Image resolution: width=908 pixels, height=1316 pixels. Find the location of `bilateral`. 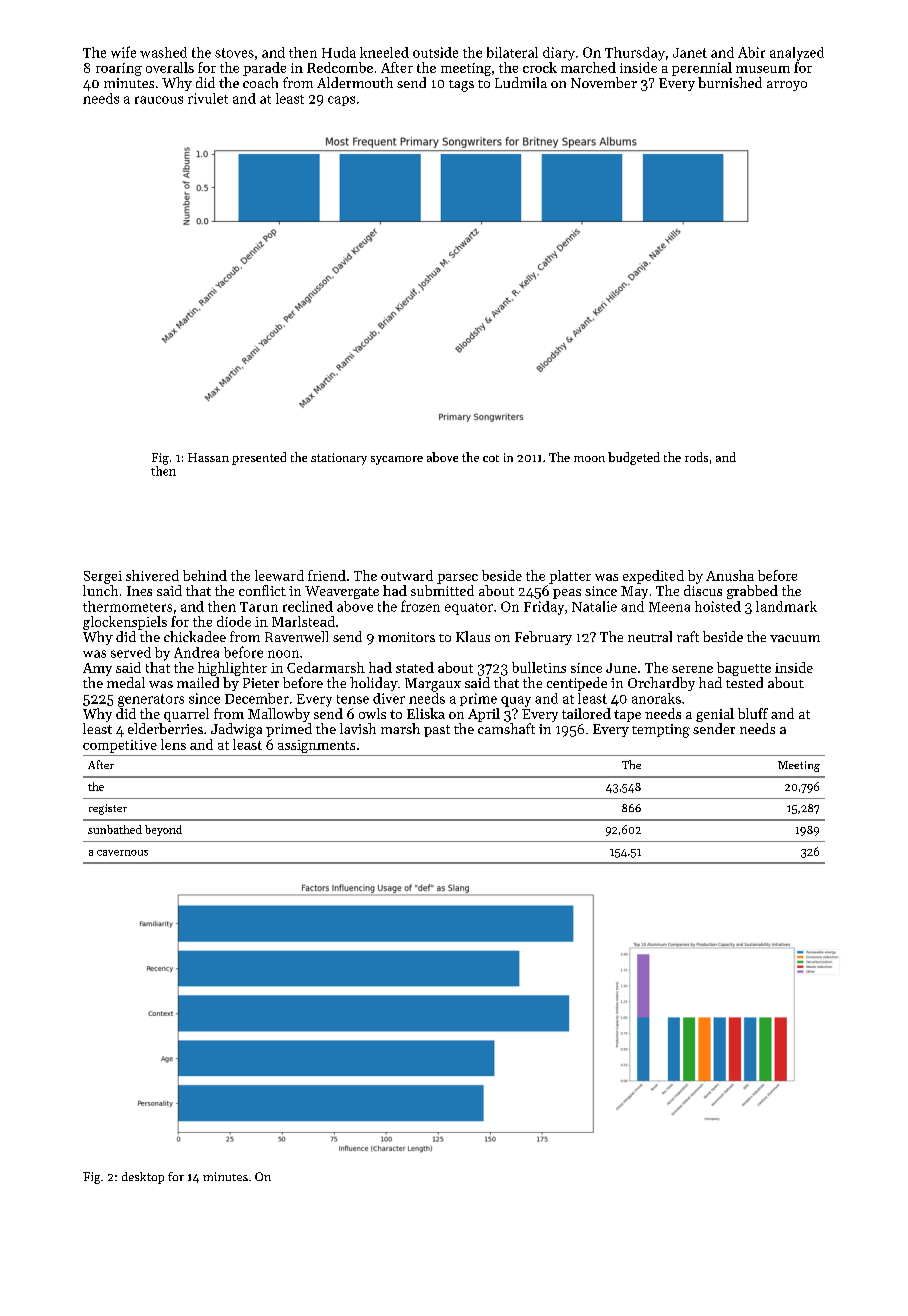

bilateral is located at coordinates (512, 52).
